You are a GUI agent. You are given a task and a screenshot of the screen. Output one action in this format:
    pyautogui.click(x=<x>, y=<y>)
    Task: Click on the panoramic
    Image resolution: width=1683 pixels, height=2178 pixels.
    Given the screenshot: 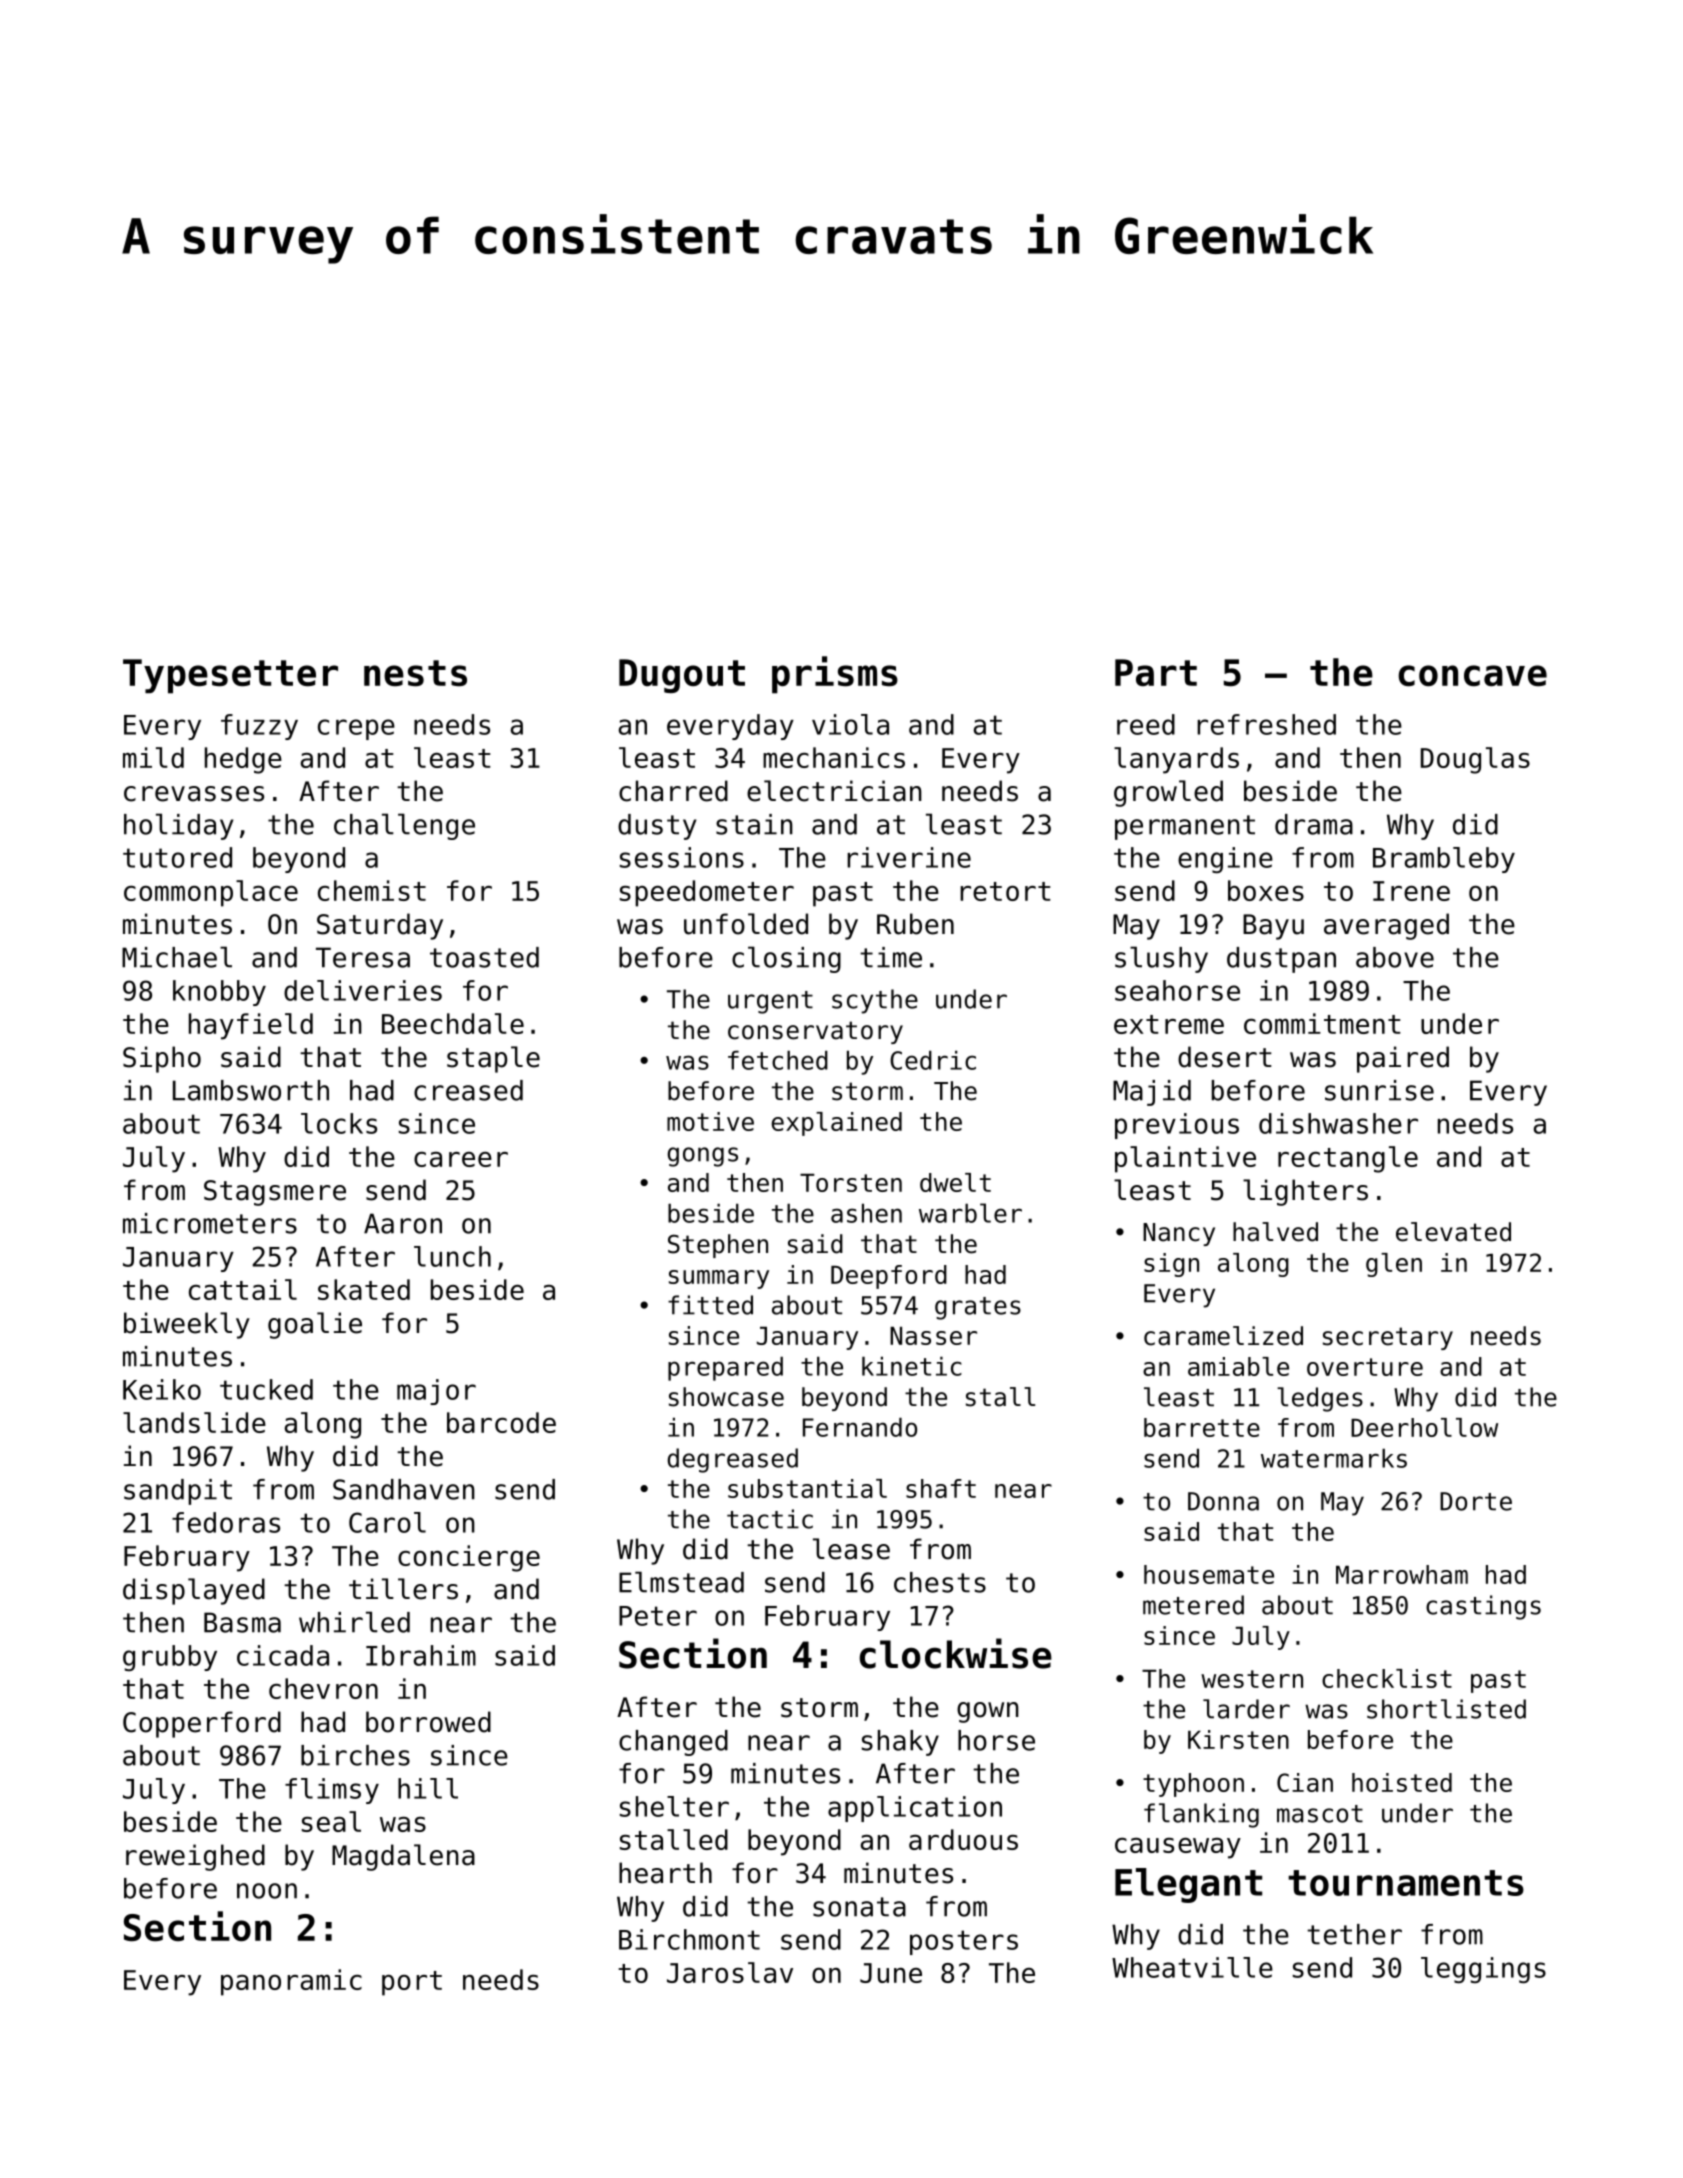 What is the action you would take?
    pyautogui.click(x=291, y=1982)
